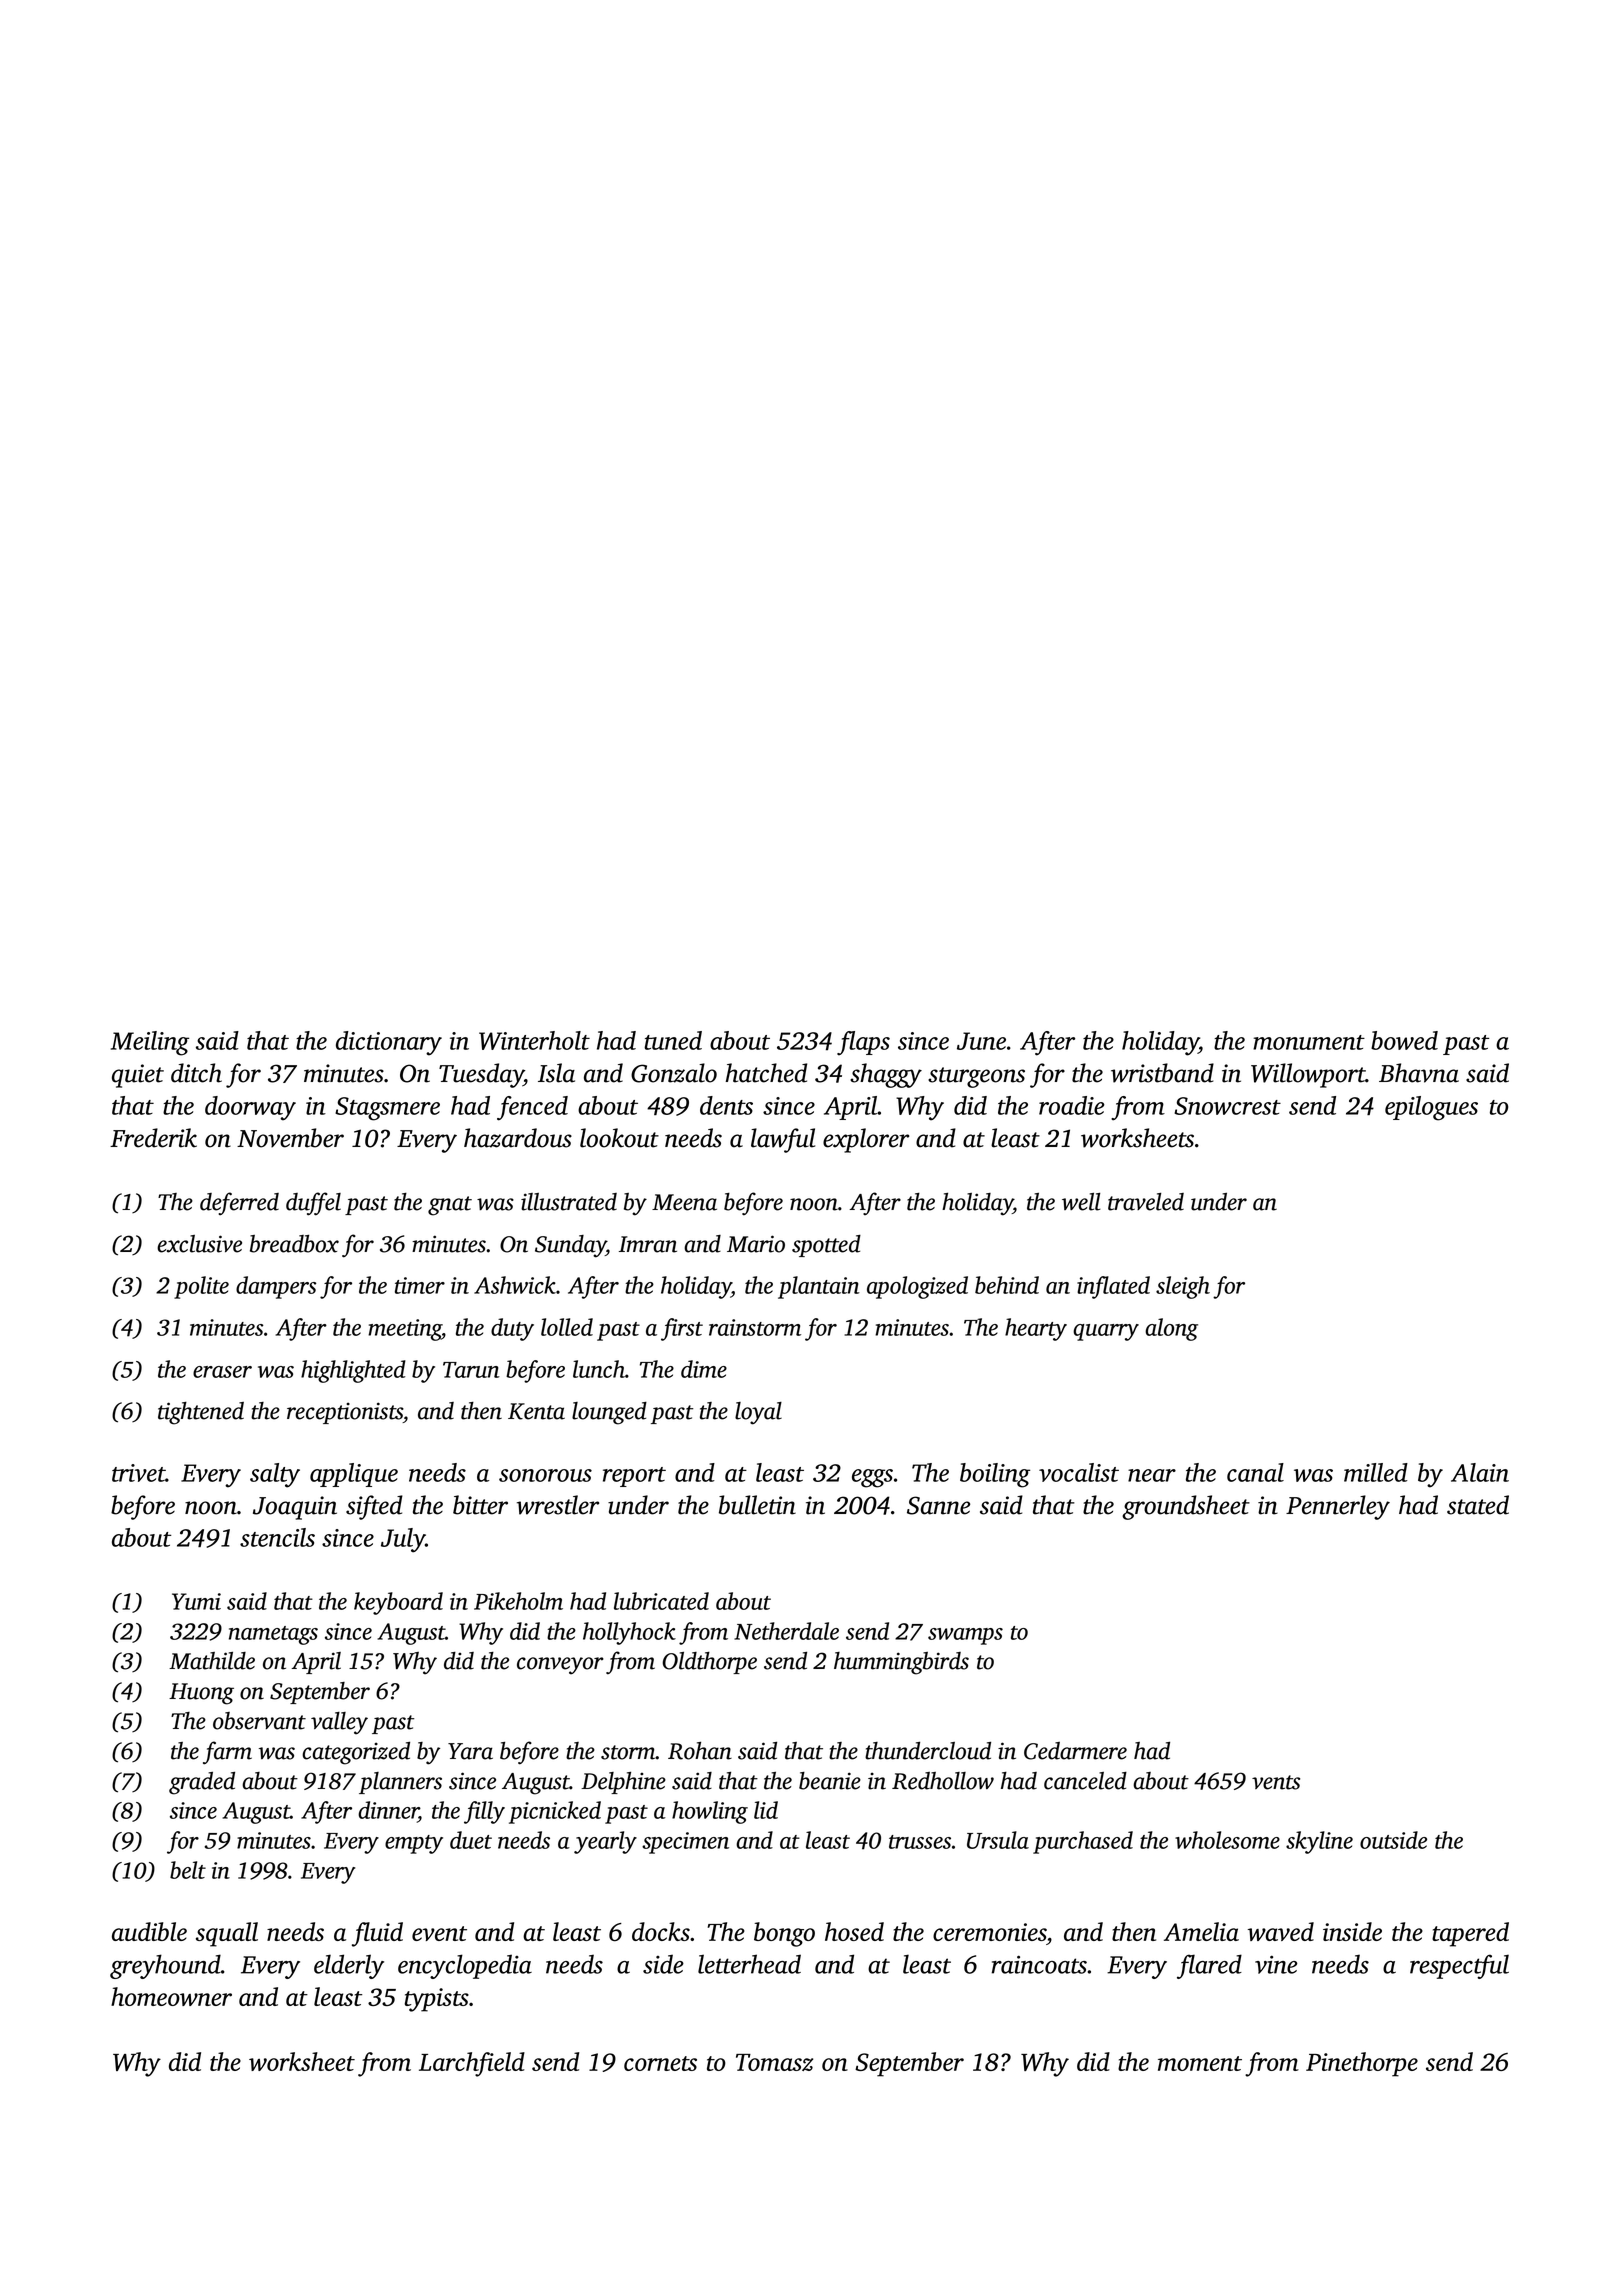 The image size is (1620, 2292). Describe the element at coordinates (414, 1844) in the page. I see `empty` at that location.
